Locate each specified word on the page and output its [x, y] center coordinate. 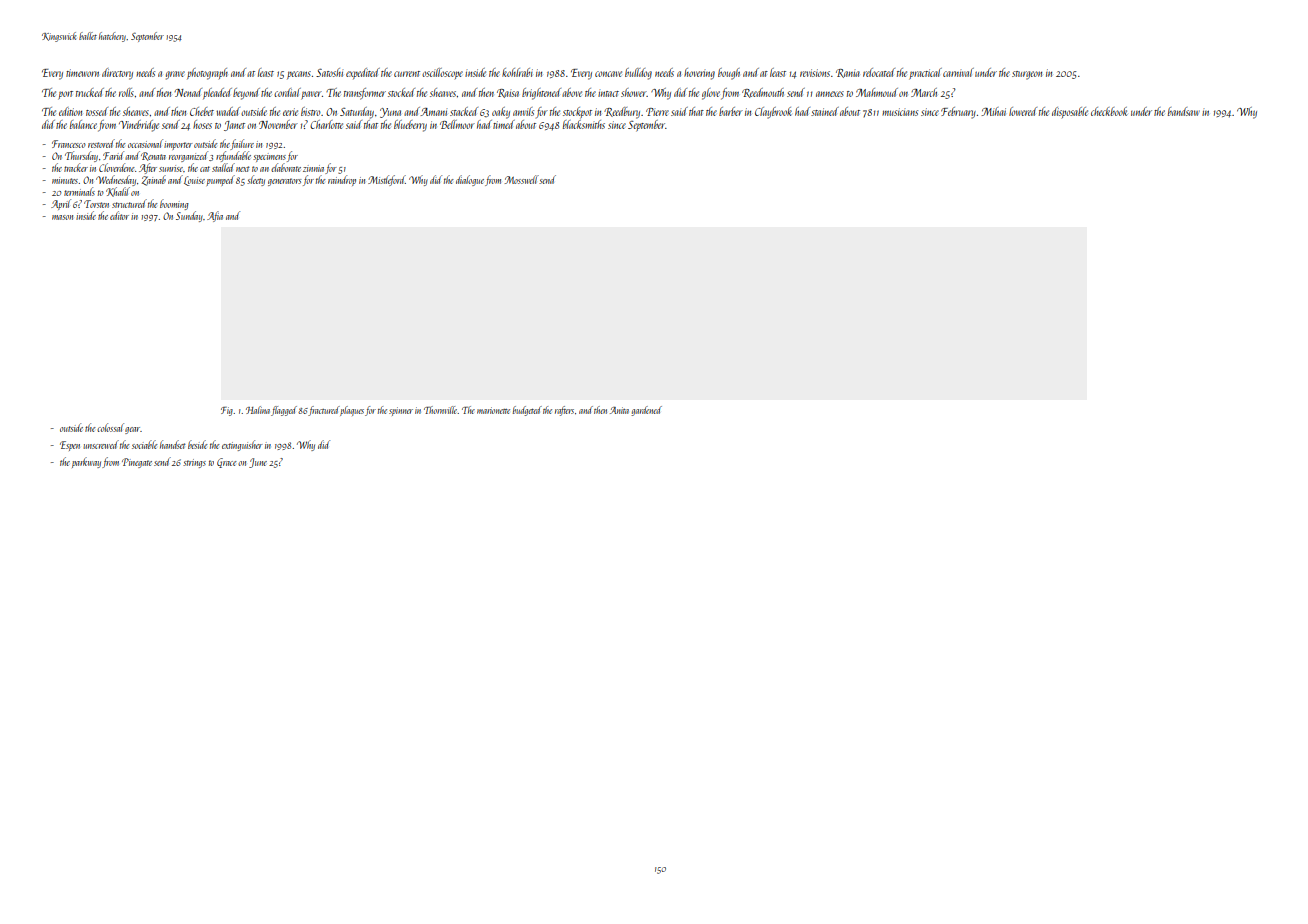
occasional [145, 143]
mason [62, 217]
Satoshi [329, 72]
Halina [258, 410]
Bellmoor [457, 124]
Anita [619, 410]
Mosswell [522, 179]
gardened [646, 411]
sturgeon [1027, 75]
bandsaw [1184, 111]
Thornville [441, 410]
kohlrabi [517, 72]
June [258, 463]
